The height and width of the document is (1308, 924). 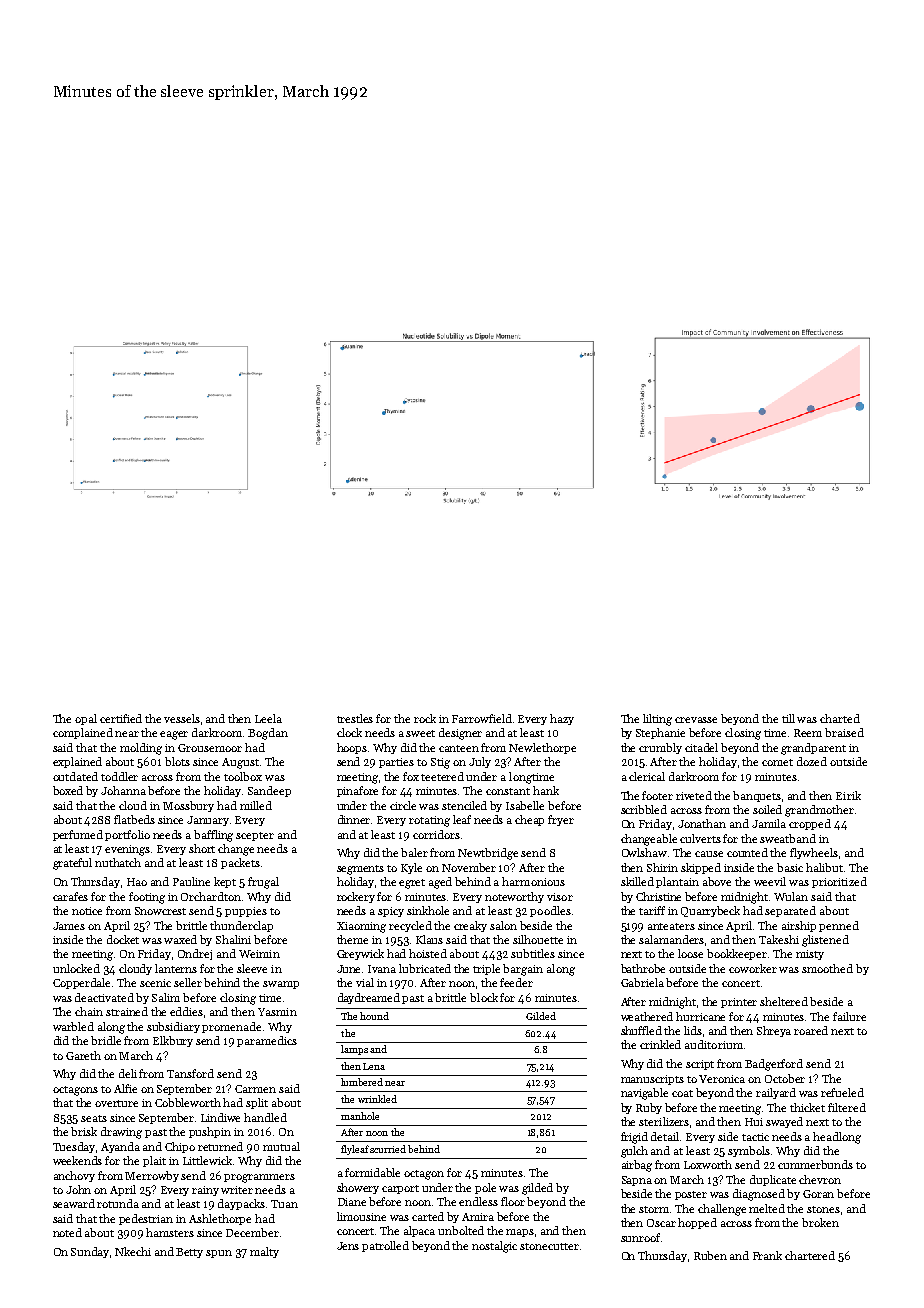 What do you see at coordinates (264, 1252) in the document?
I see `malty` at bounding box center [264, 1252].
